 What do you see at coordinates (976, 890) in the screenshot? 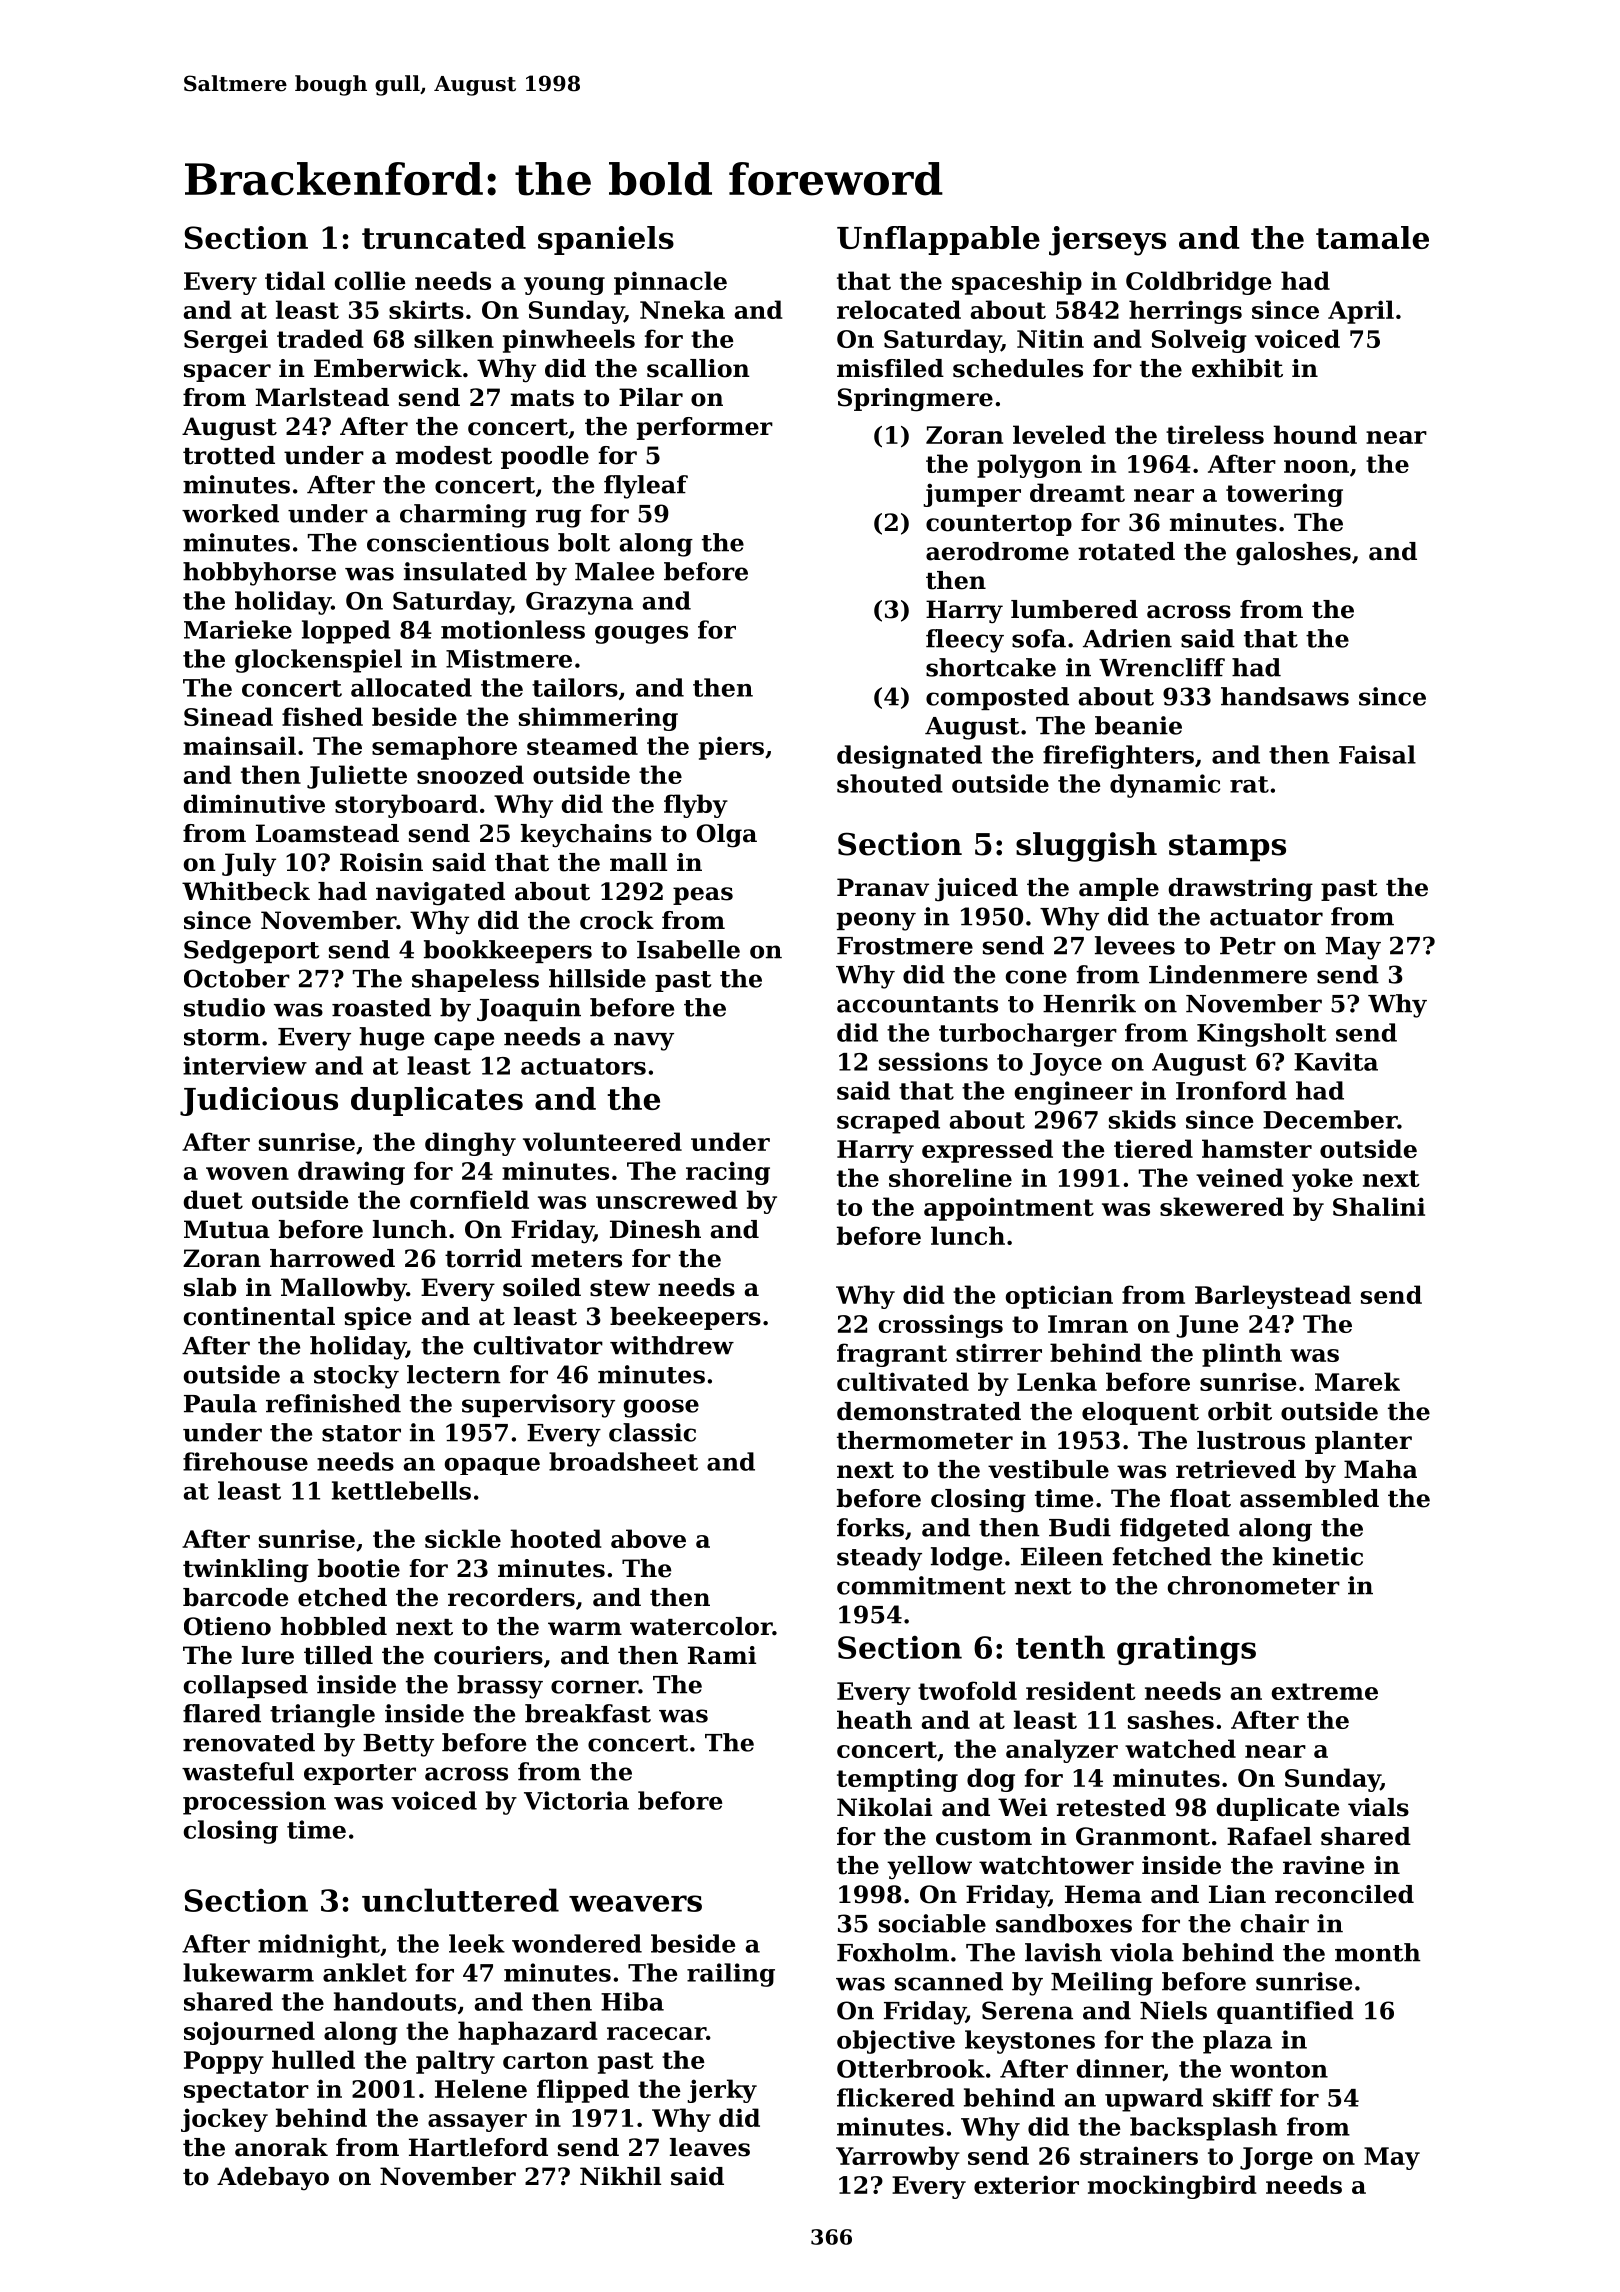
I see `juiced` at bounding box center [976, 890].
